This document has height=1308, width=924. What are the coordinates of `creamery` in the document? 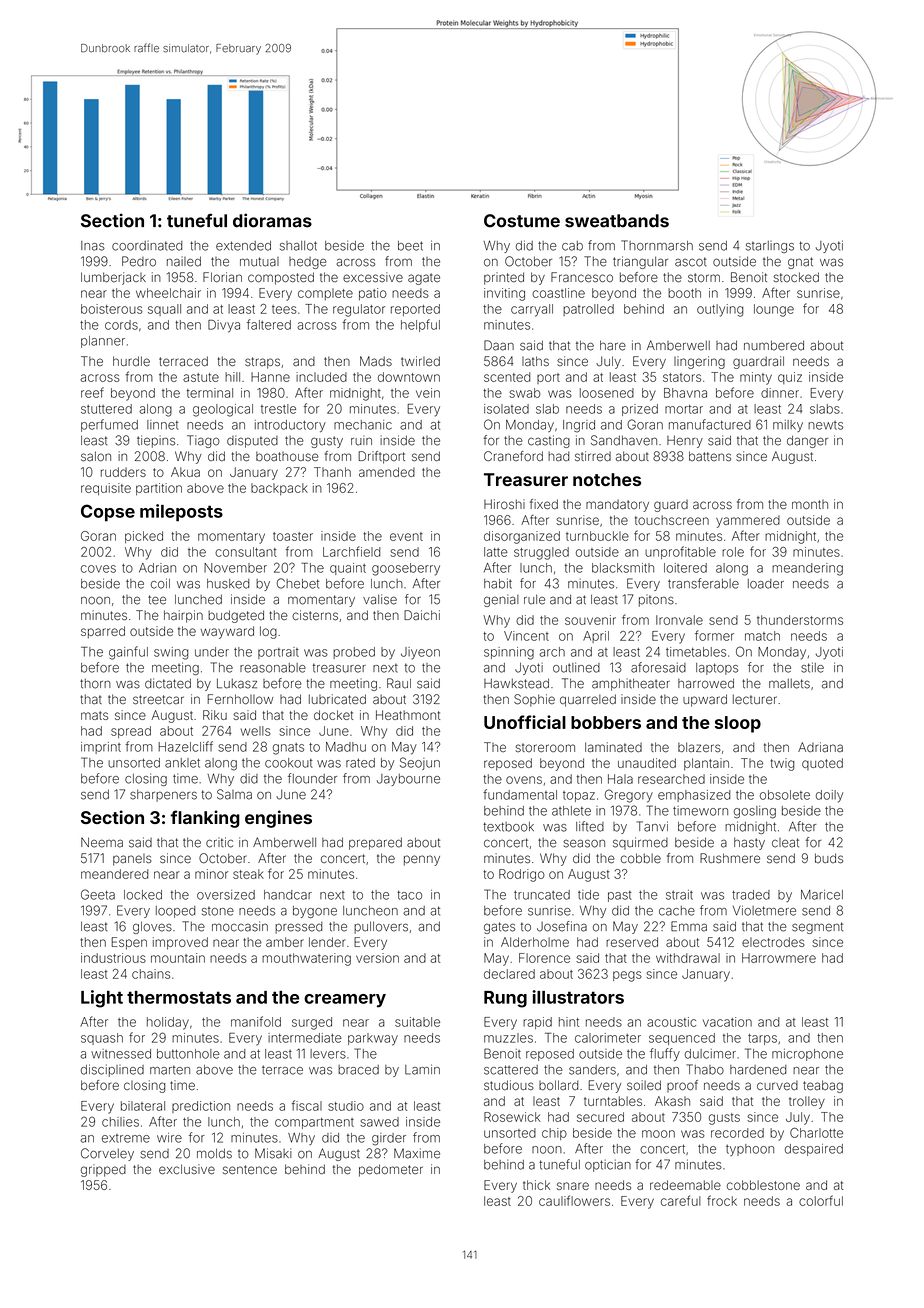 It's located at (345, 1001).
